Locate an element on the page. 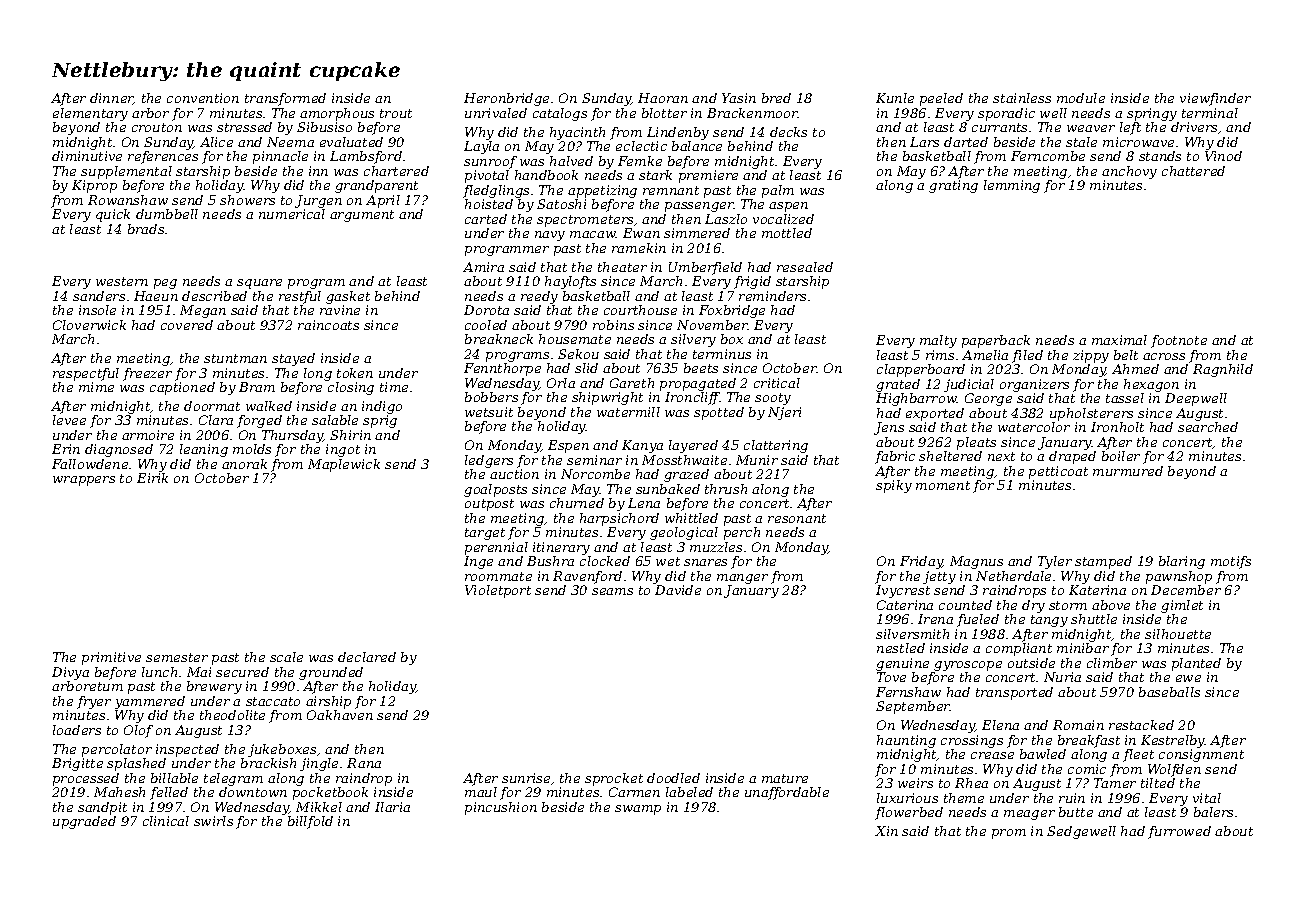  fledglings is located at coordinates (496, 191).
